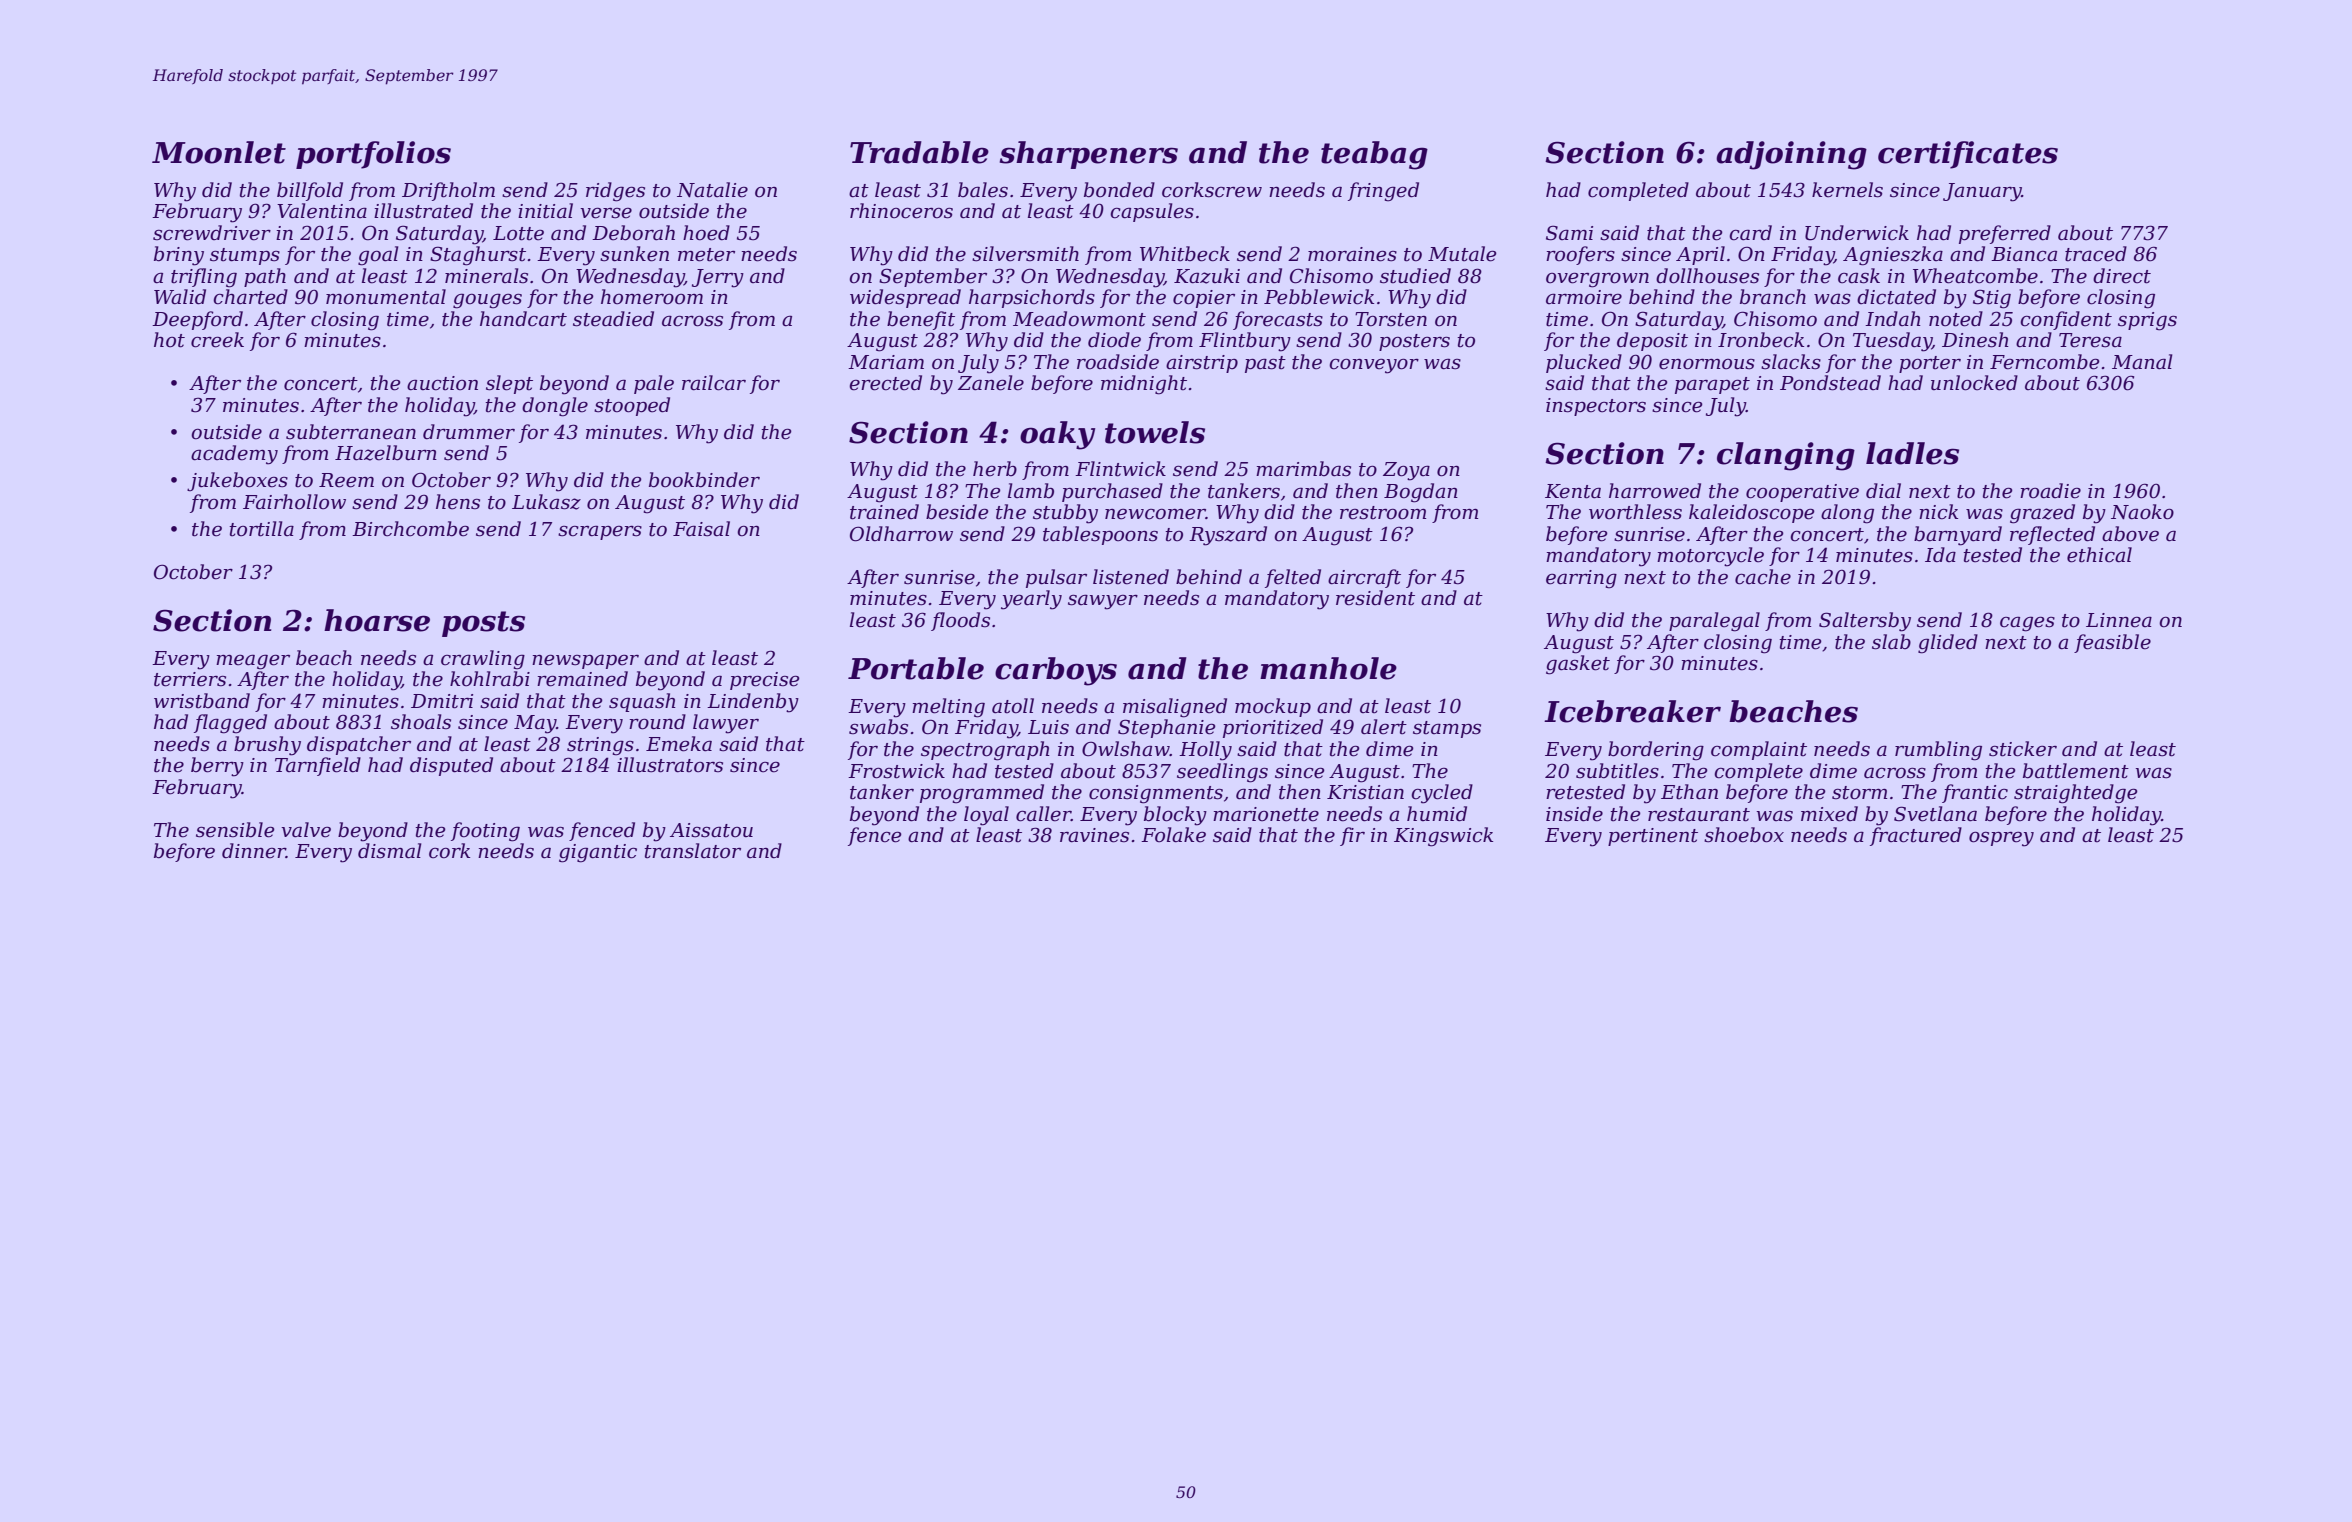  Describe the element at coordinates (1773, 297) in the screenshot. I see `branch` at that location.
